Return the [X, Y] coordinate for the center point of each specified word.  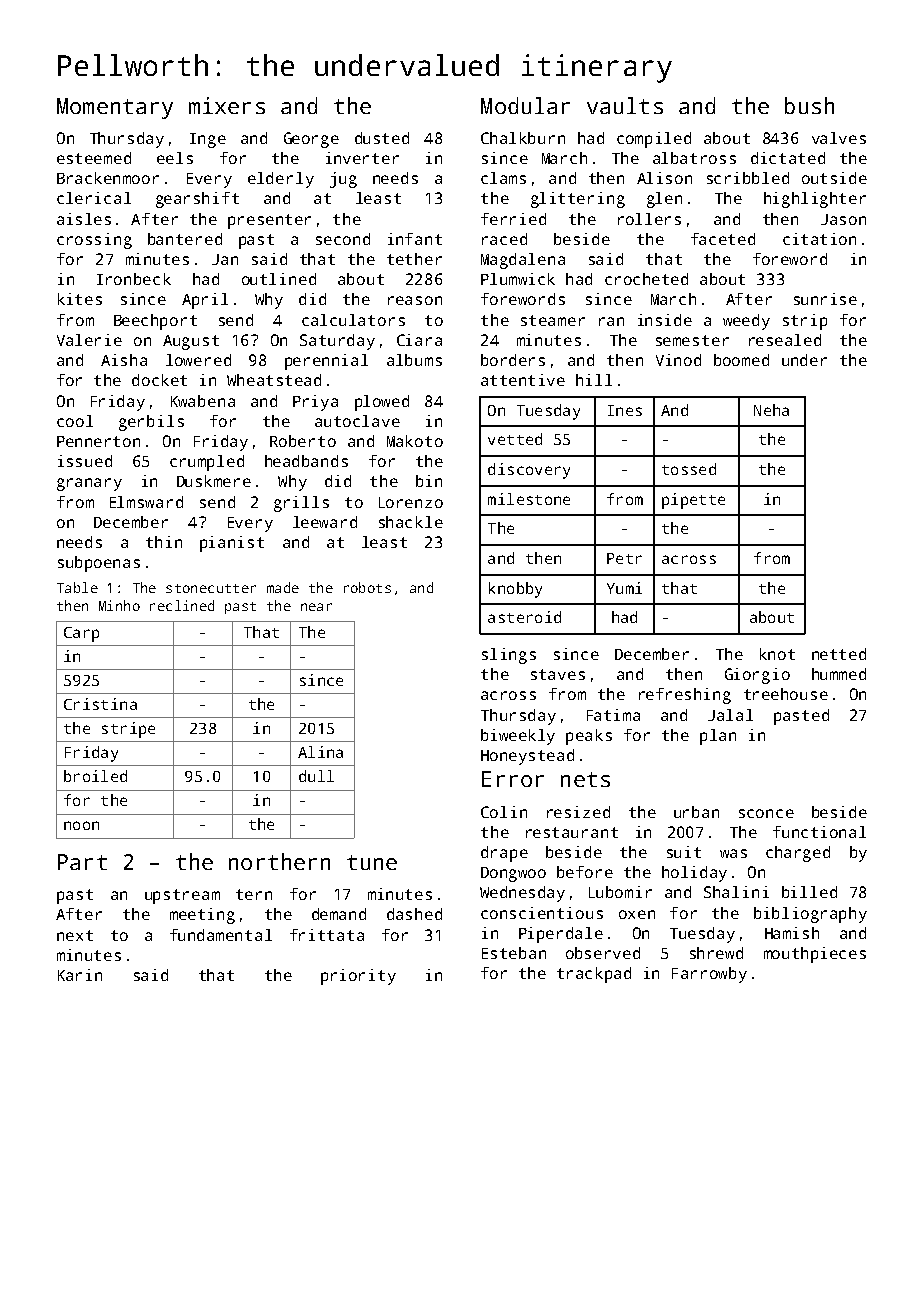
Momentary [115, 108]
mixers [227, 105]
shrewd [716, 953]
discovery [529, 471]
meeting [202, 916]
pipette [693, 501]
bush [809, 105]
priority [358, 977]
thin [164, 542]
